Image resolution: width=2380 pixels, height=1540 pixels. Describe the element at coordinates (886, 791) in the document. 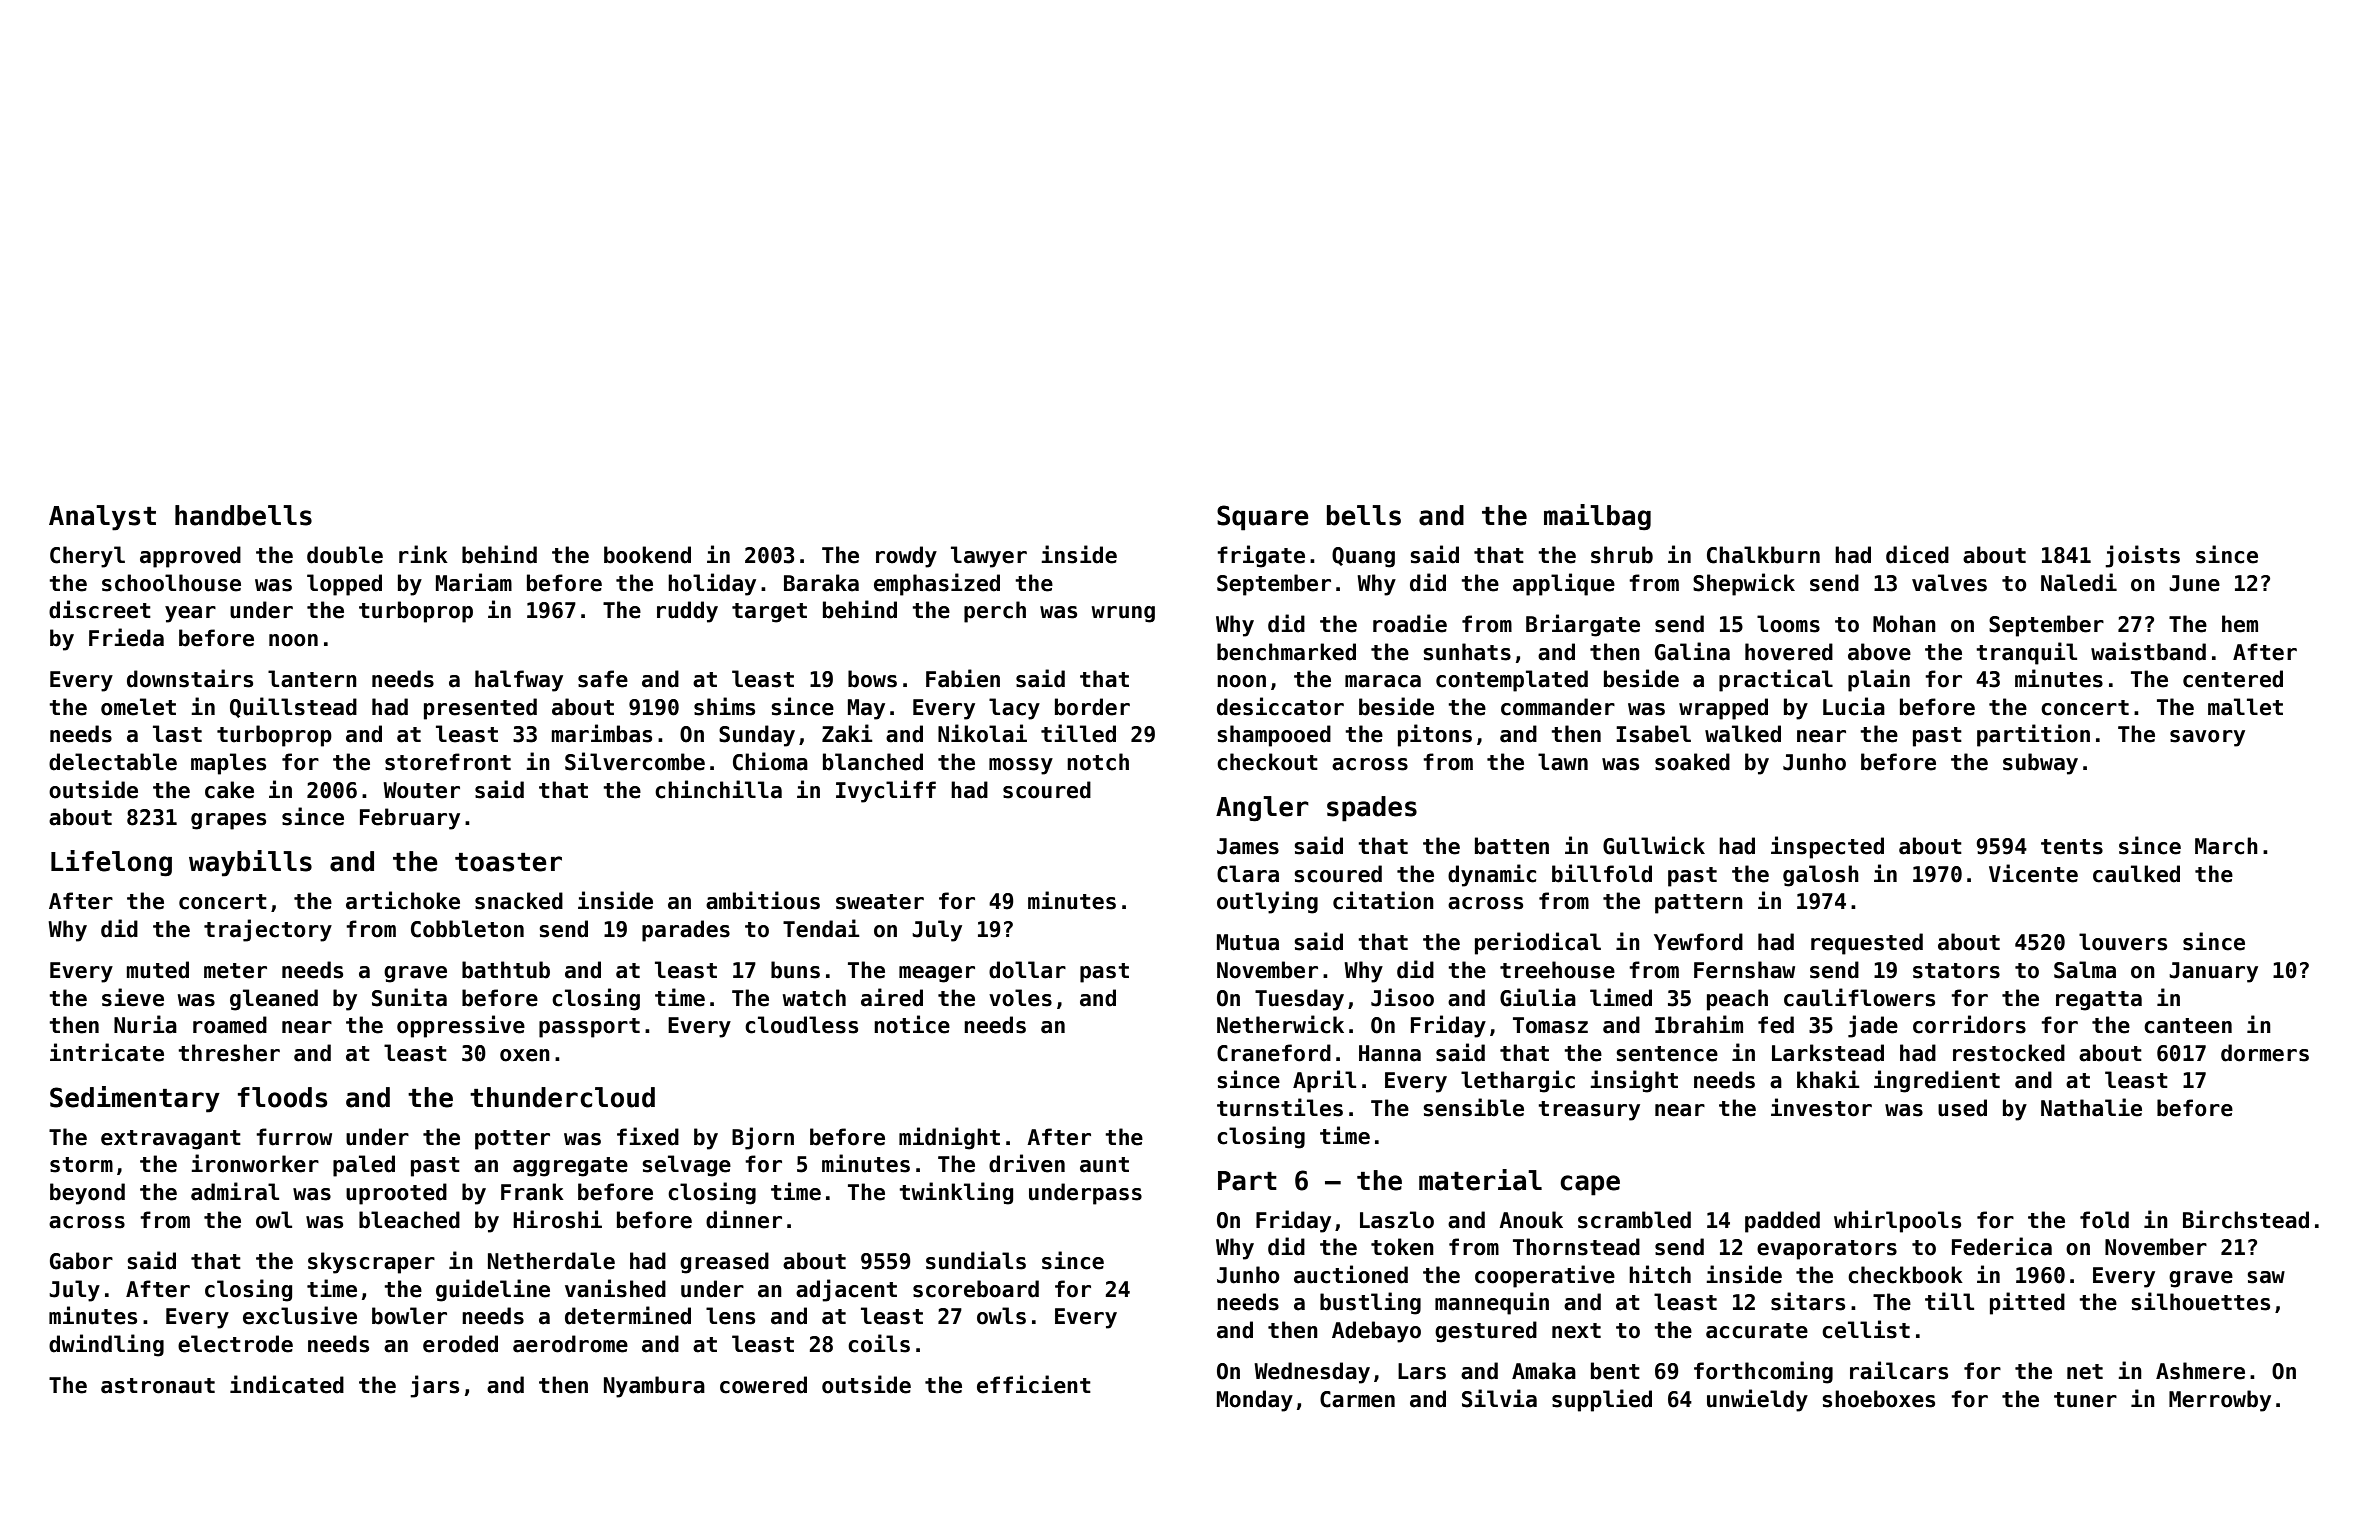

I see `Ivycliff` at that location.
